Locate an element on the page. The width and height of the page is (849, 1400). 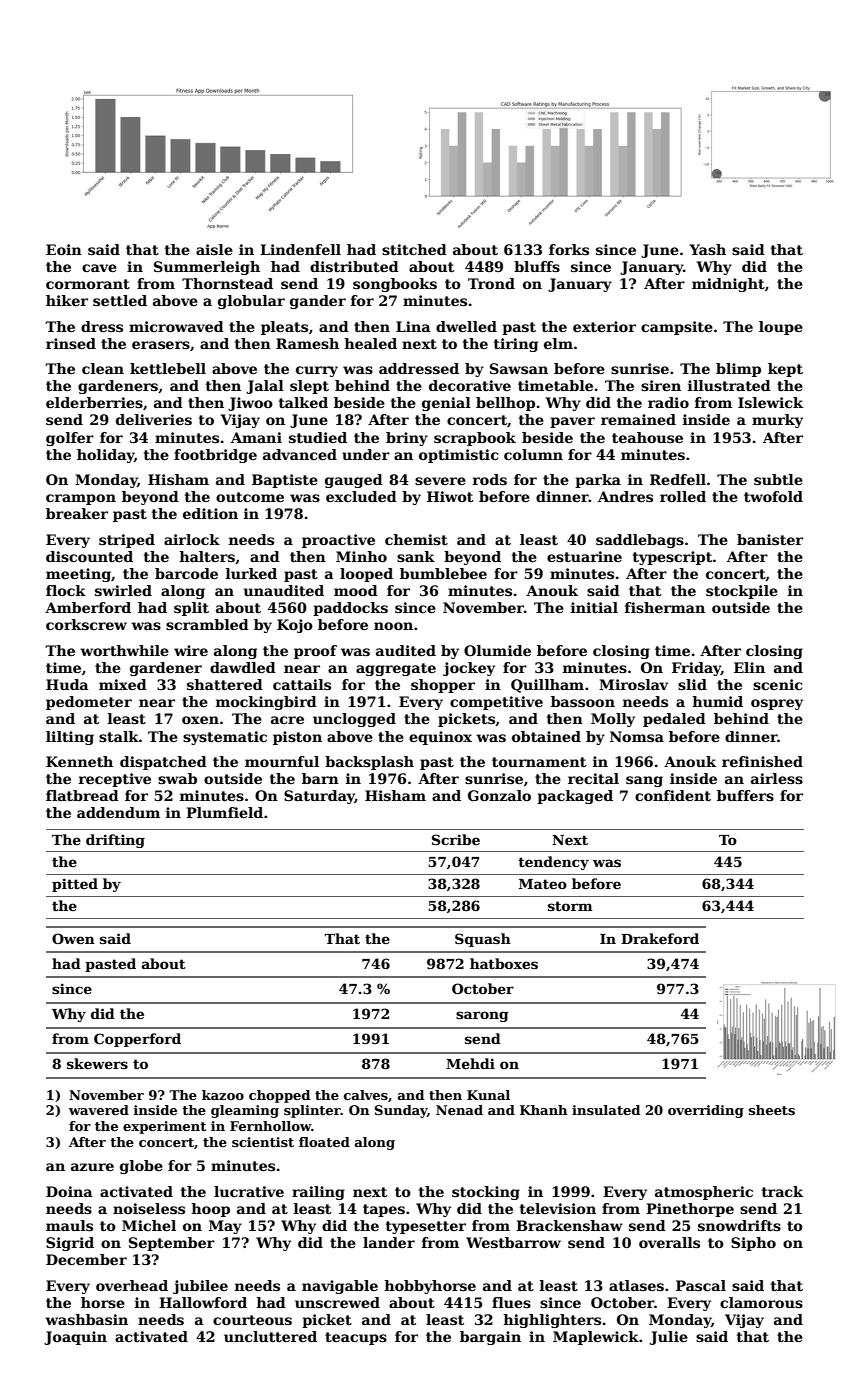
forks is located at coordinates (569, 249).
